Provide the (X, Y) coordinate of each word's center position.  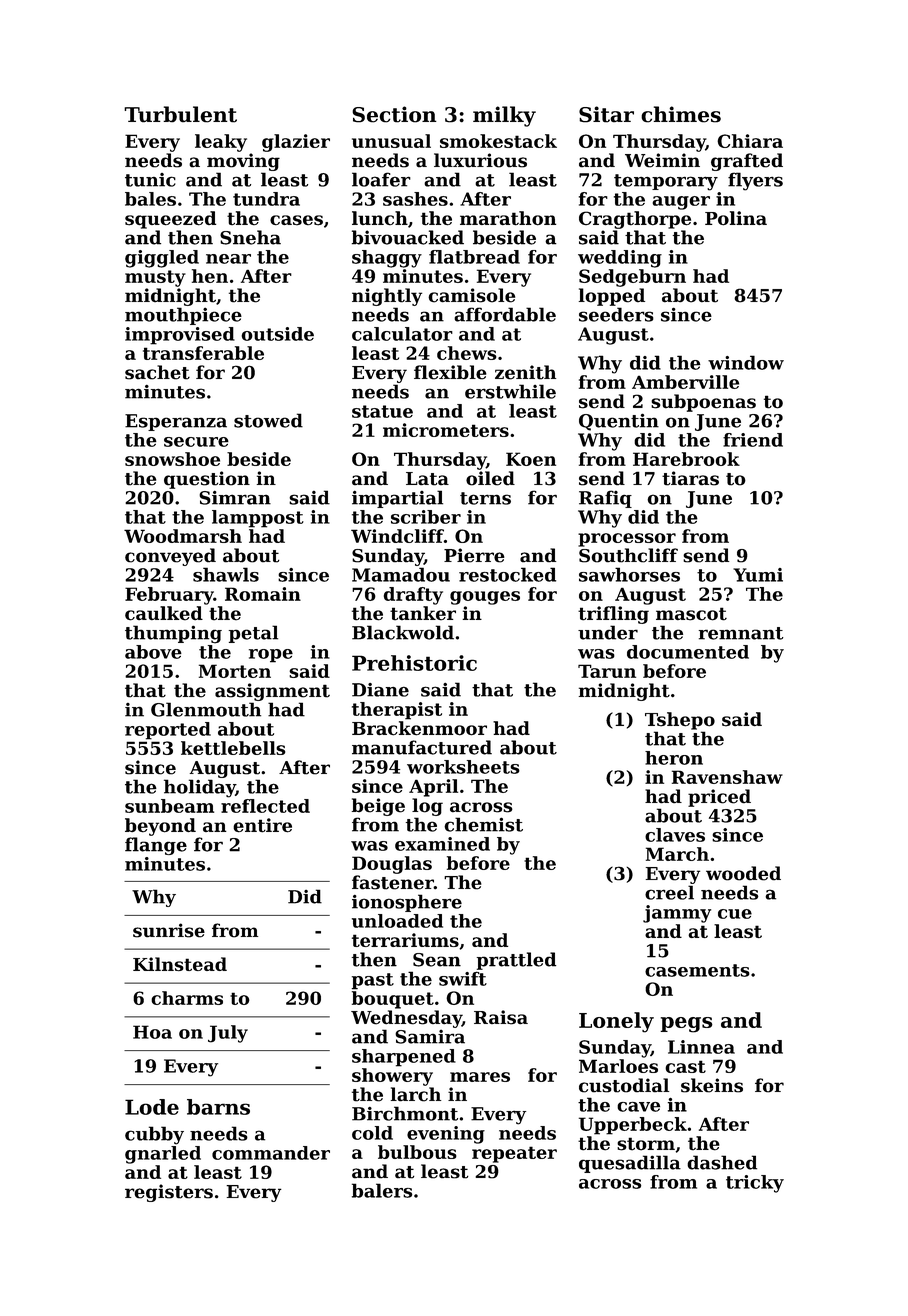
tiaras (690, 478)
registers (169, 1193)
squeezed (170, 220)
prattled (516, 961)
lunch (380, 218)
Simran (235, 497)
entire (262, 825)
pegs (686, 1025)
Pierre (474, 555)
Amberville (685, 382)
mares (480, 1077)
